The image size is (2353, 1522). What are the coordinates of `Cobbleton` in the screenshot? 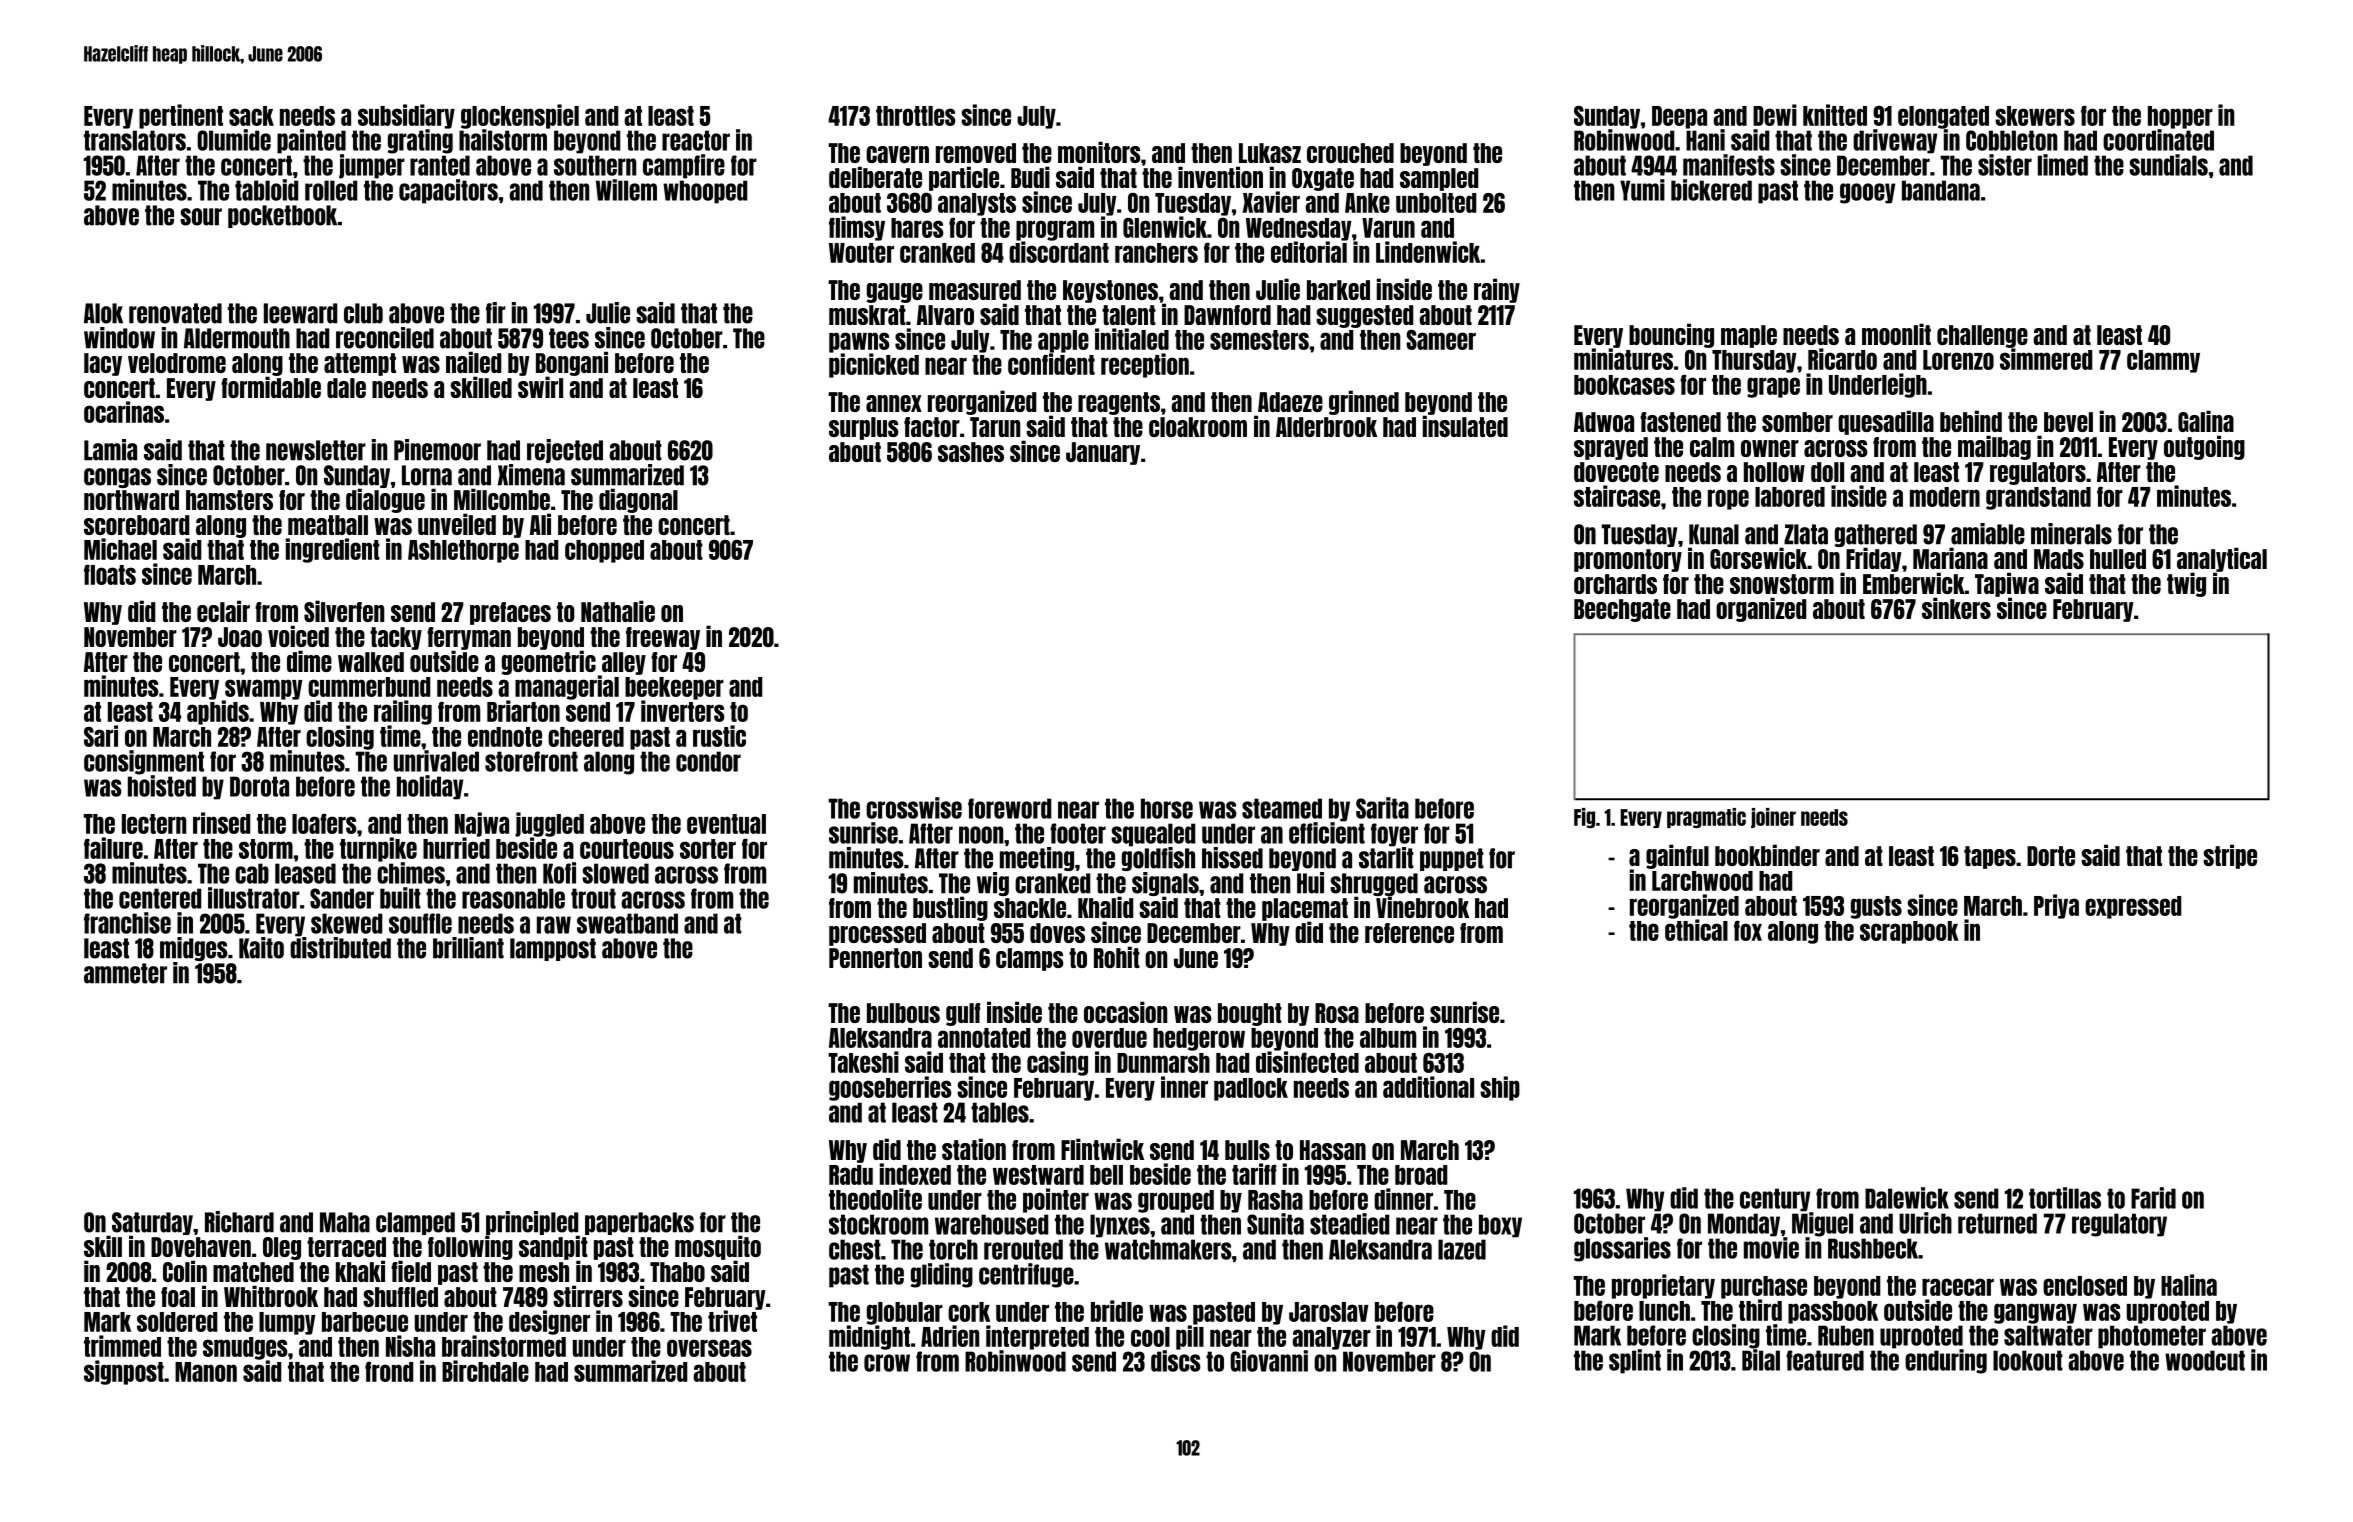 It's located at (2011, 140).
